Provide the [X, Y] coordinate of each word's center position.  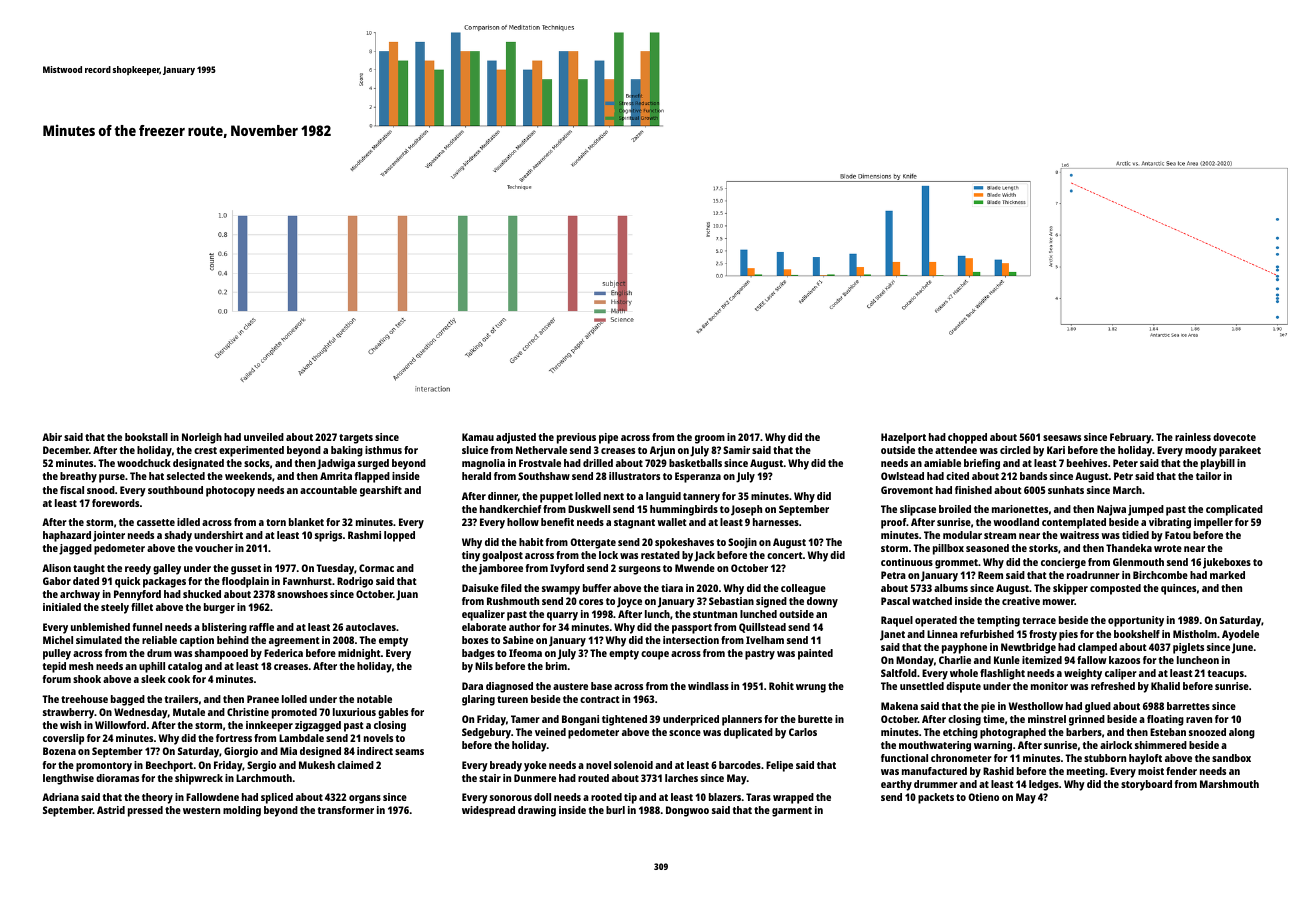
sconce [685, 733]
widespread [488, 811]
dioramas [117, 778]
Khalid [1165, 686]
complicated [1234, 510]
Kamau [478, 437]
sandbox [1231, 758]
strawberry [69, 713]
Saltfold [899, 673]
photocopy [230, 491]
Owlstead [902, 476]
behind [233, 640]
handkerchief [511, 509]
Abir [52, 437]
